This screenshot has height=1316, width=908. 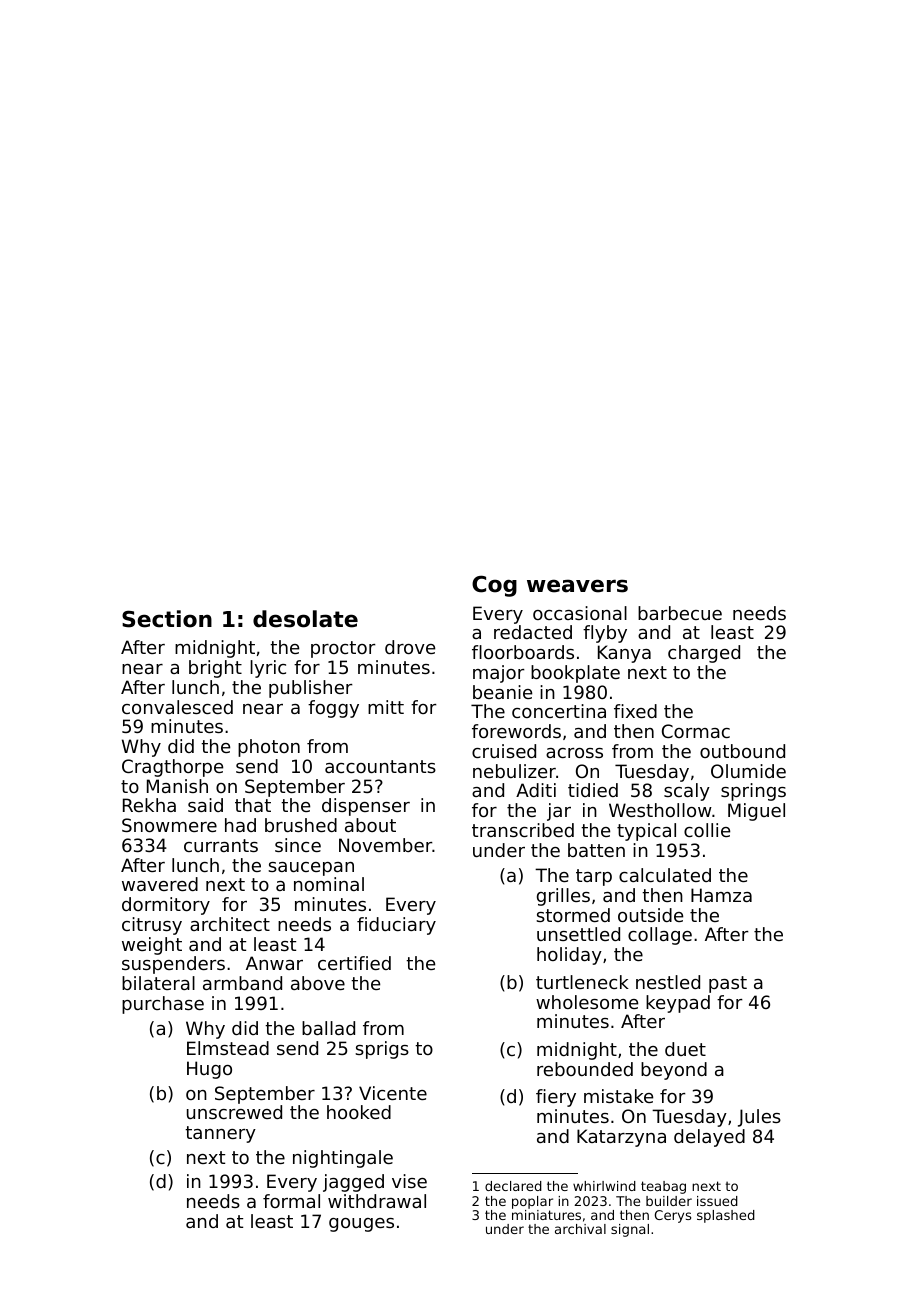 What do you see at coordinates (759, 1118) in the screenshot?
I see `Jules` at bounding box center [759, 1118].
